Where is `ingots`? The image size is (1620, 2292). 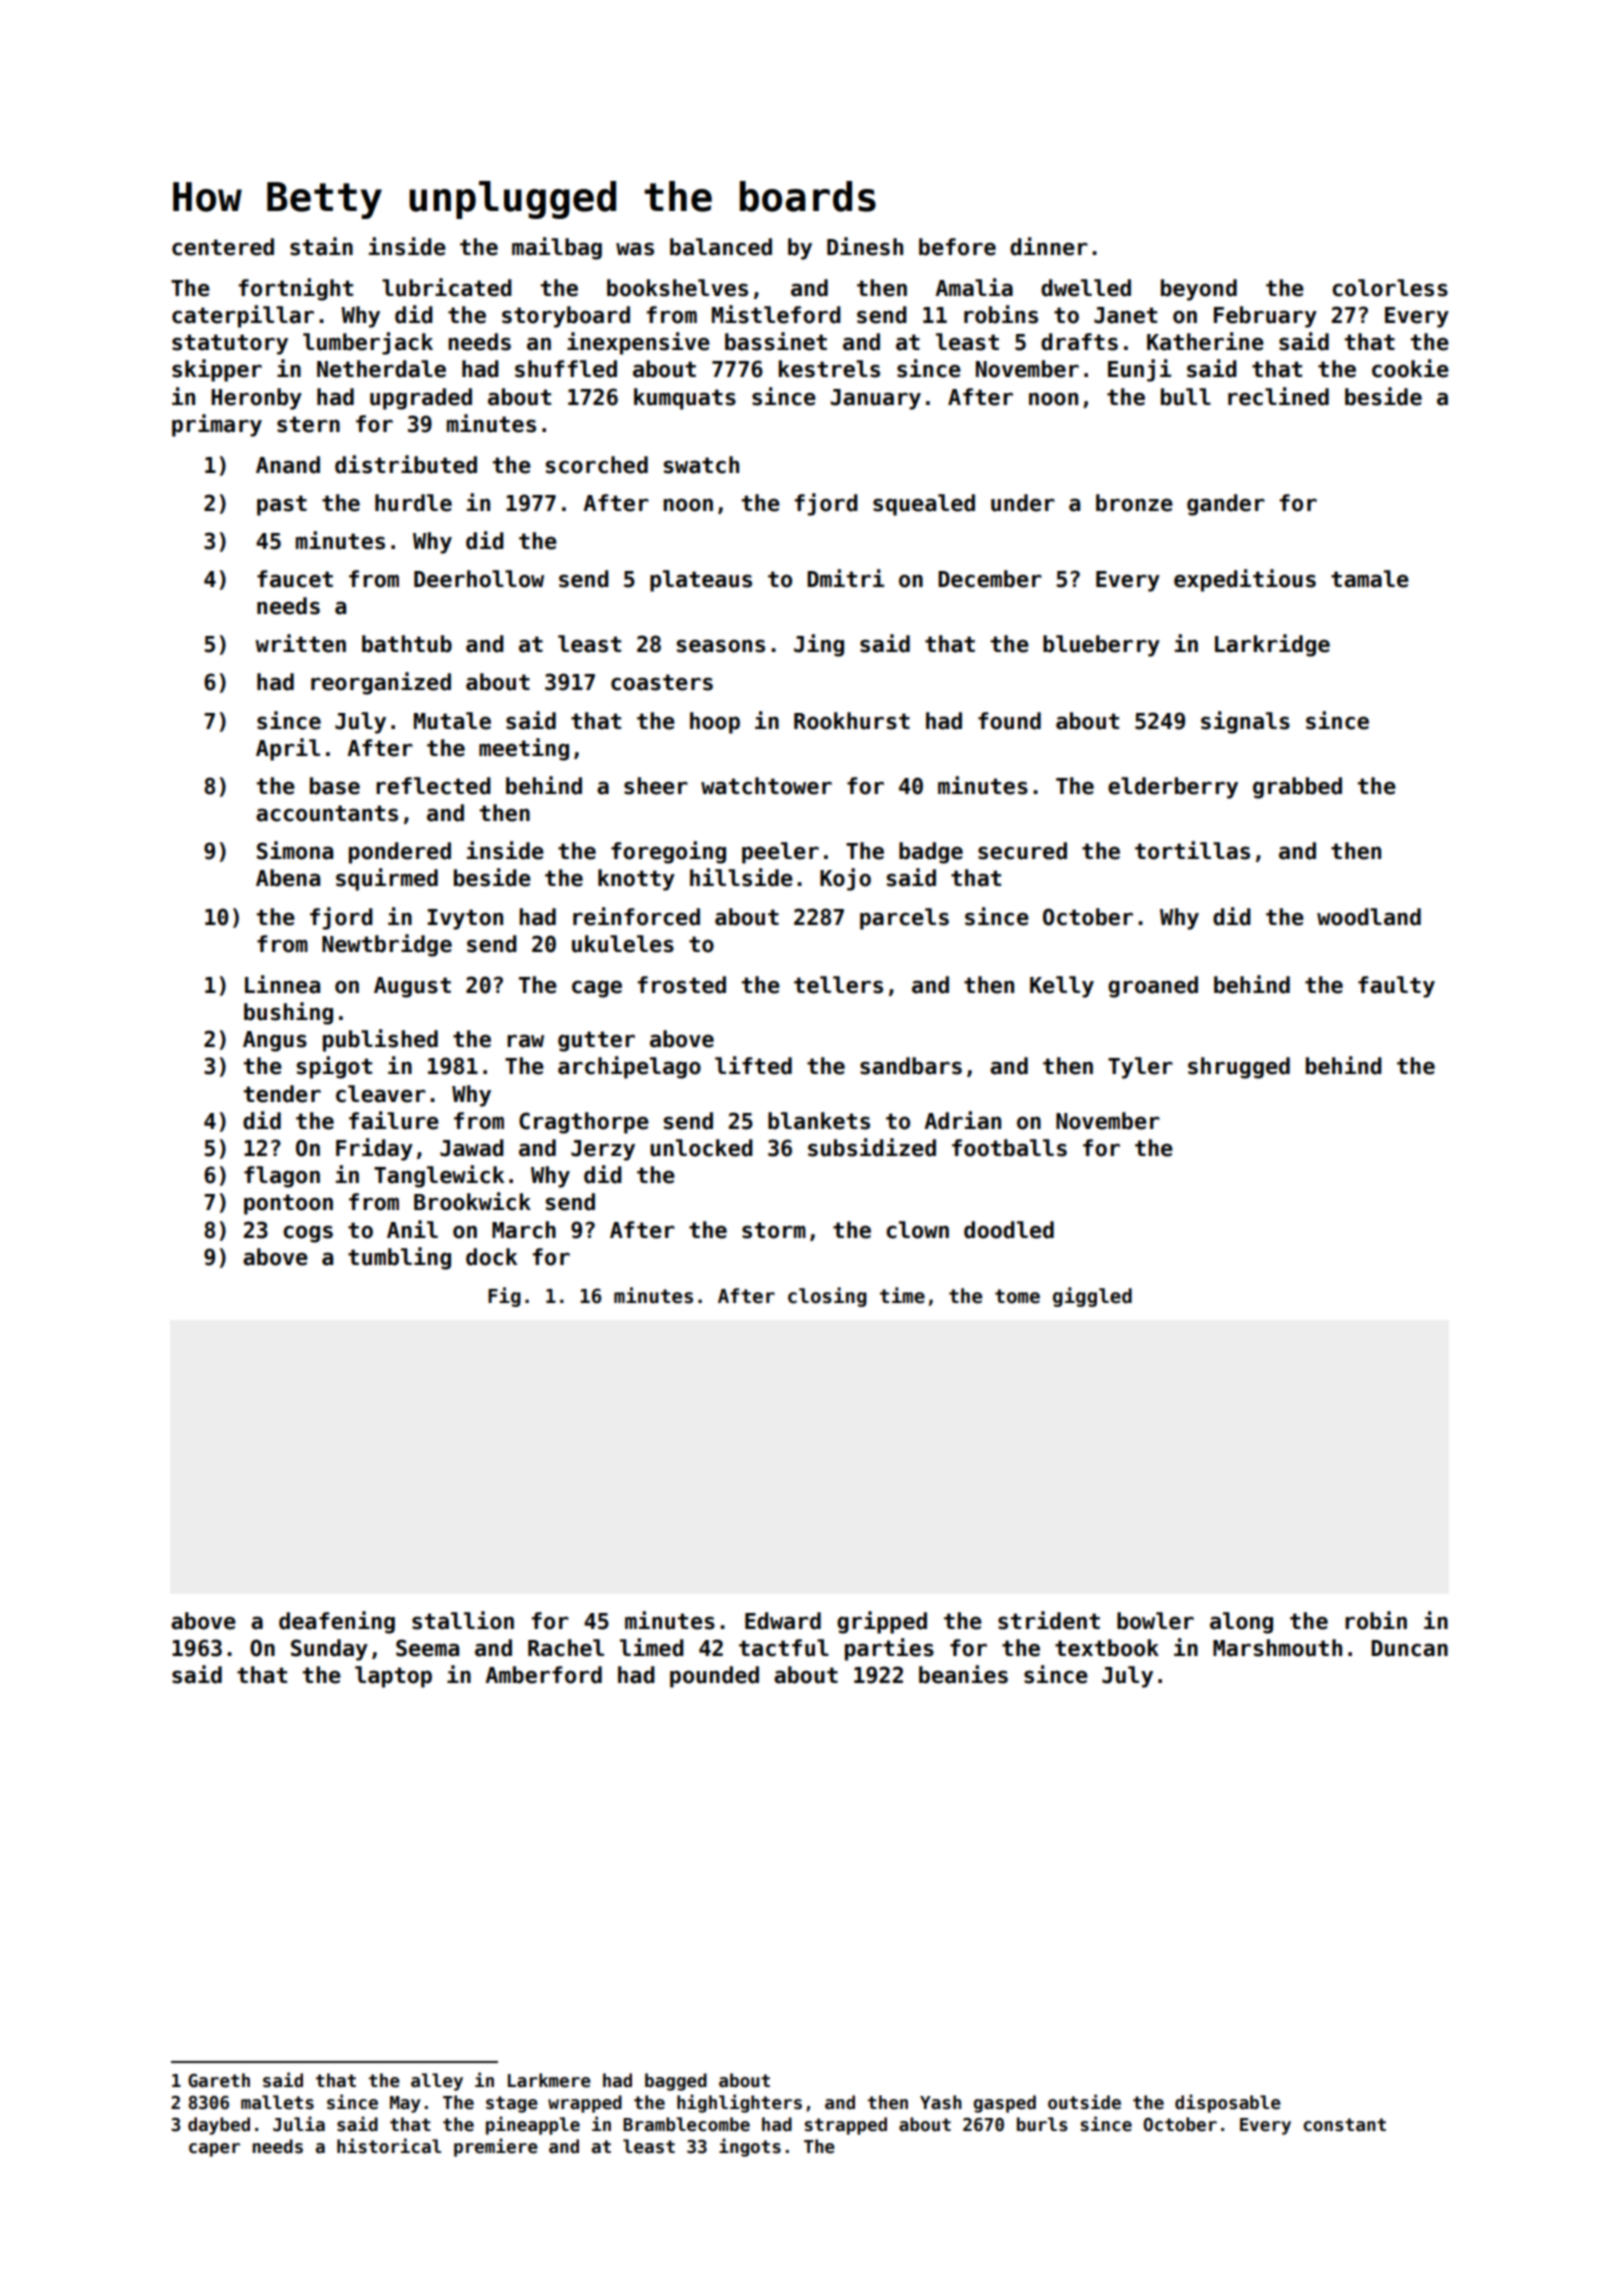 ingots is located at coordinates (750, 2147).
